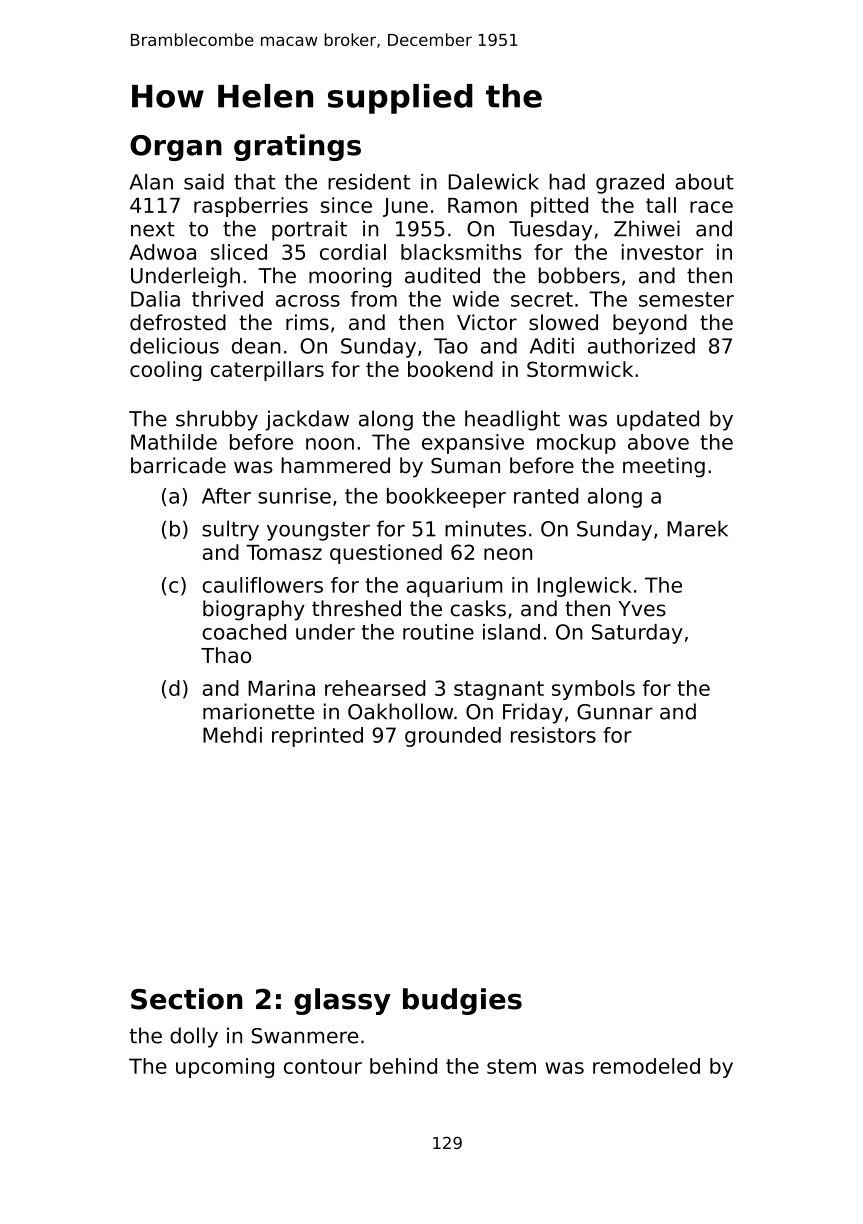 The width and height of the document is (863, 1224). I want to click on contour, so click(323, 1066).
